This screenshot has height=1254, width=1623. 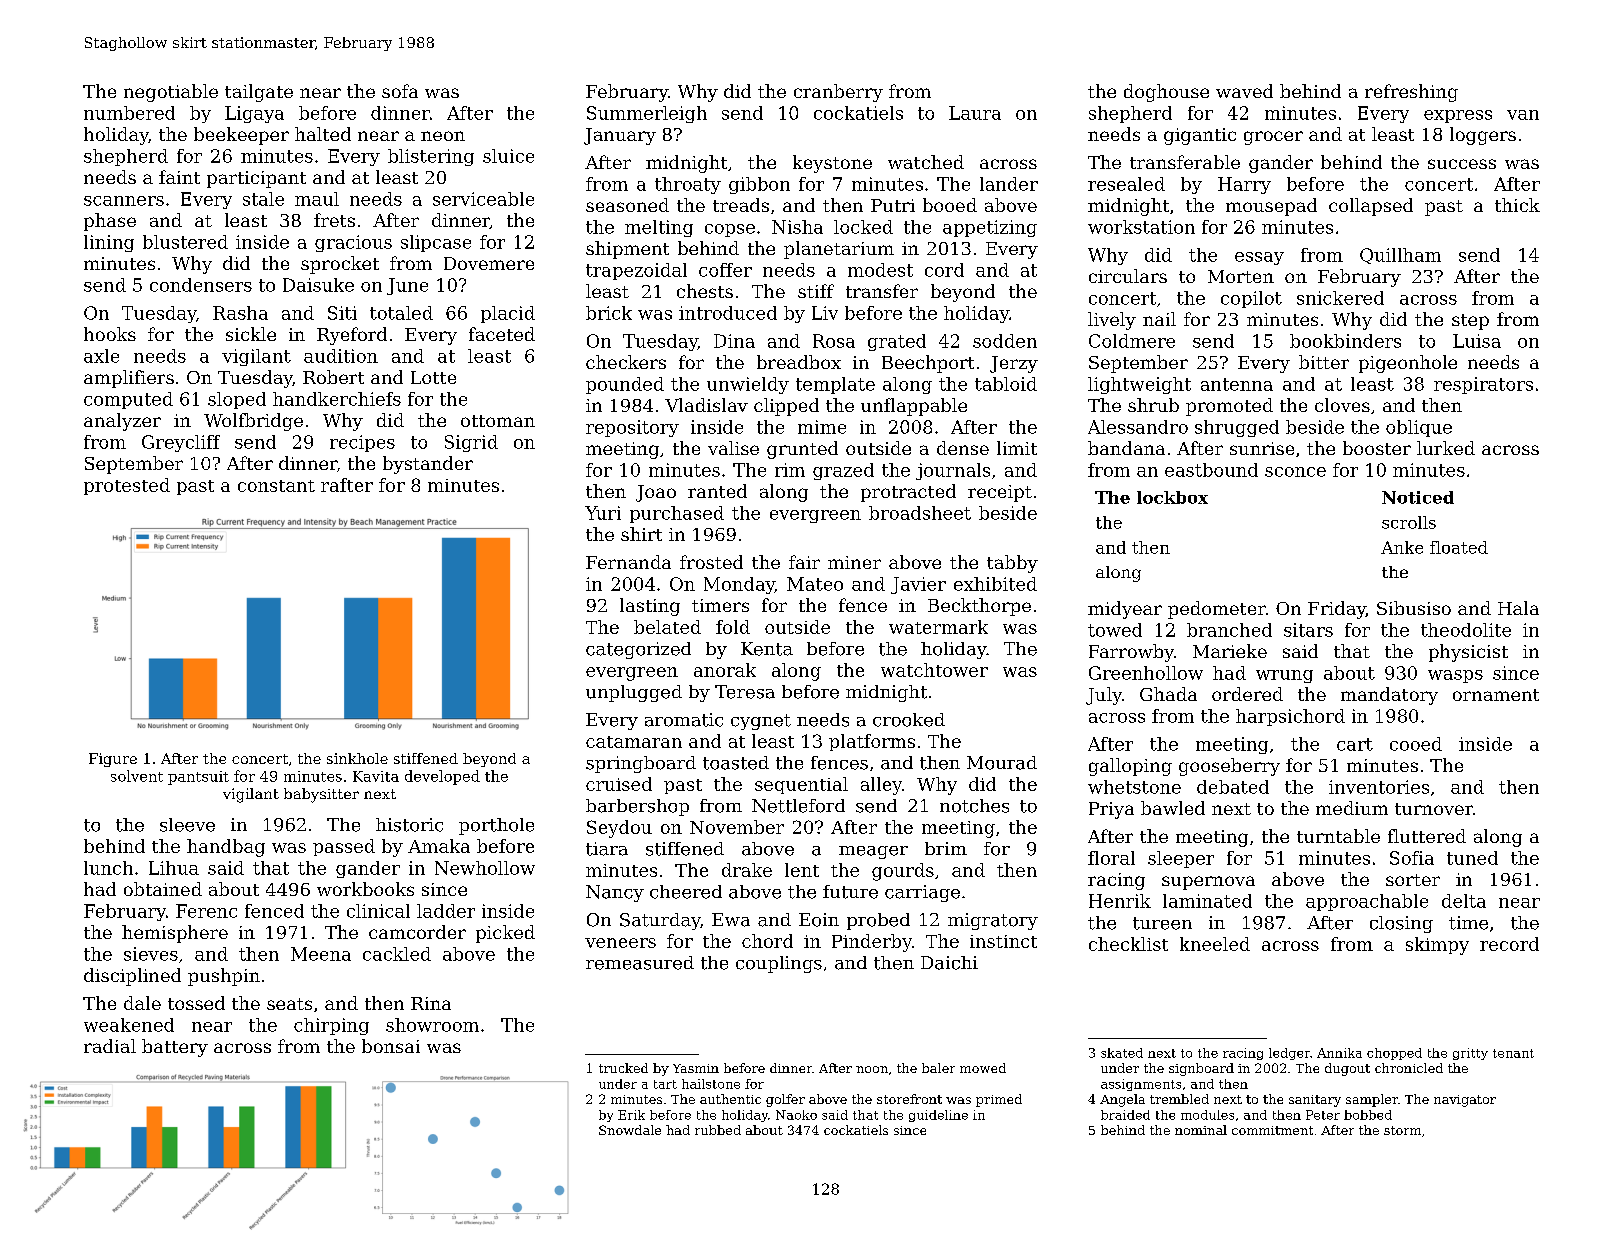 I want to click on Figure, so click(x=113, y=760).
